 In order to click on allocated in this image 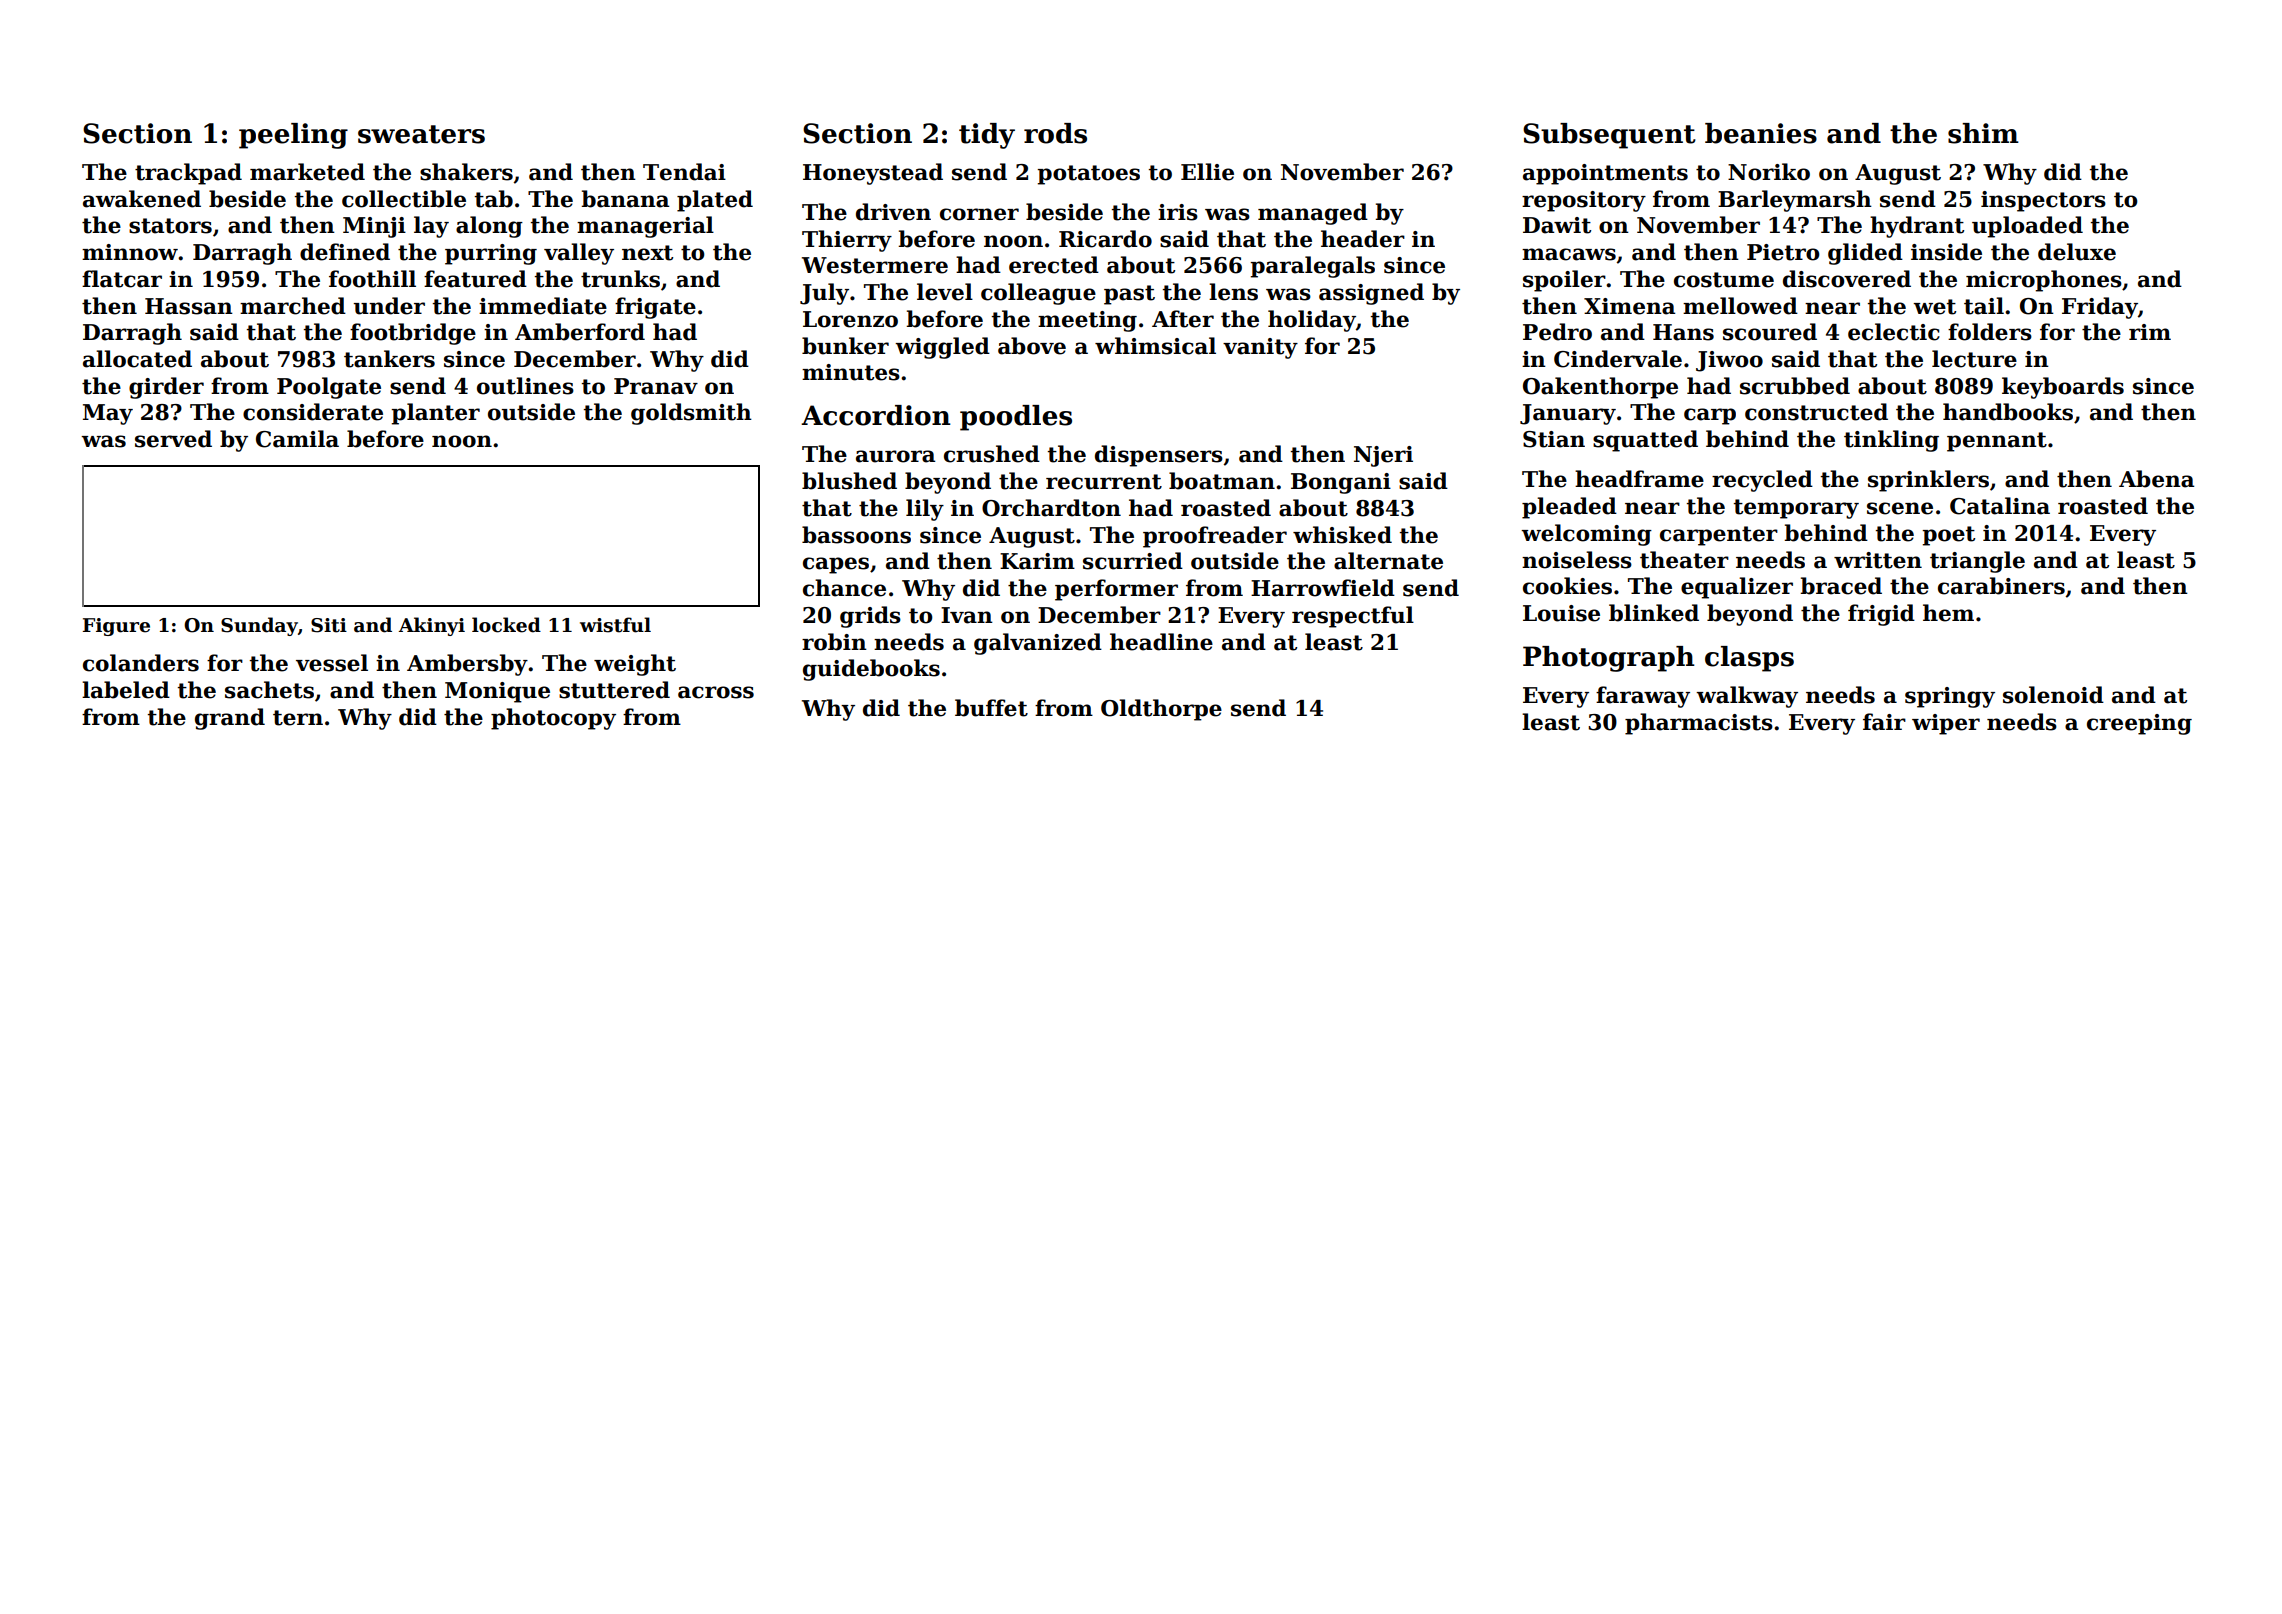, I will do `click(137, 359)`.
